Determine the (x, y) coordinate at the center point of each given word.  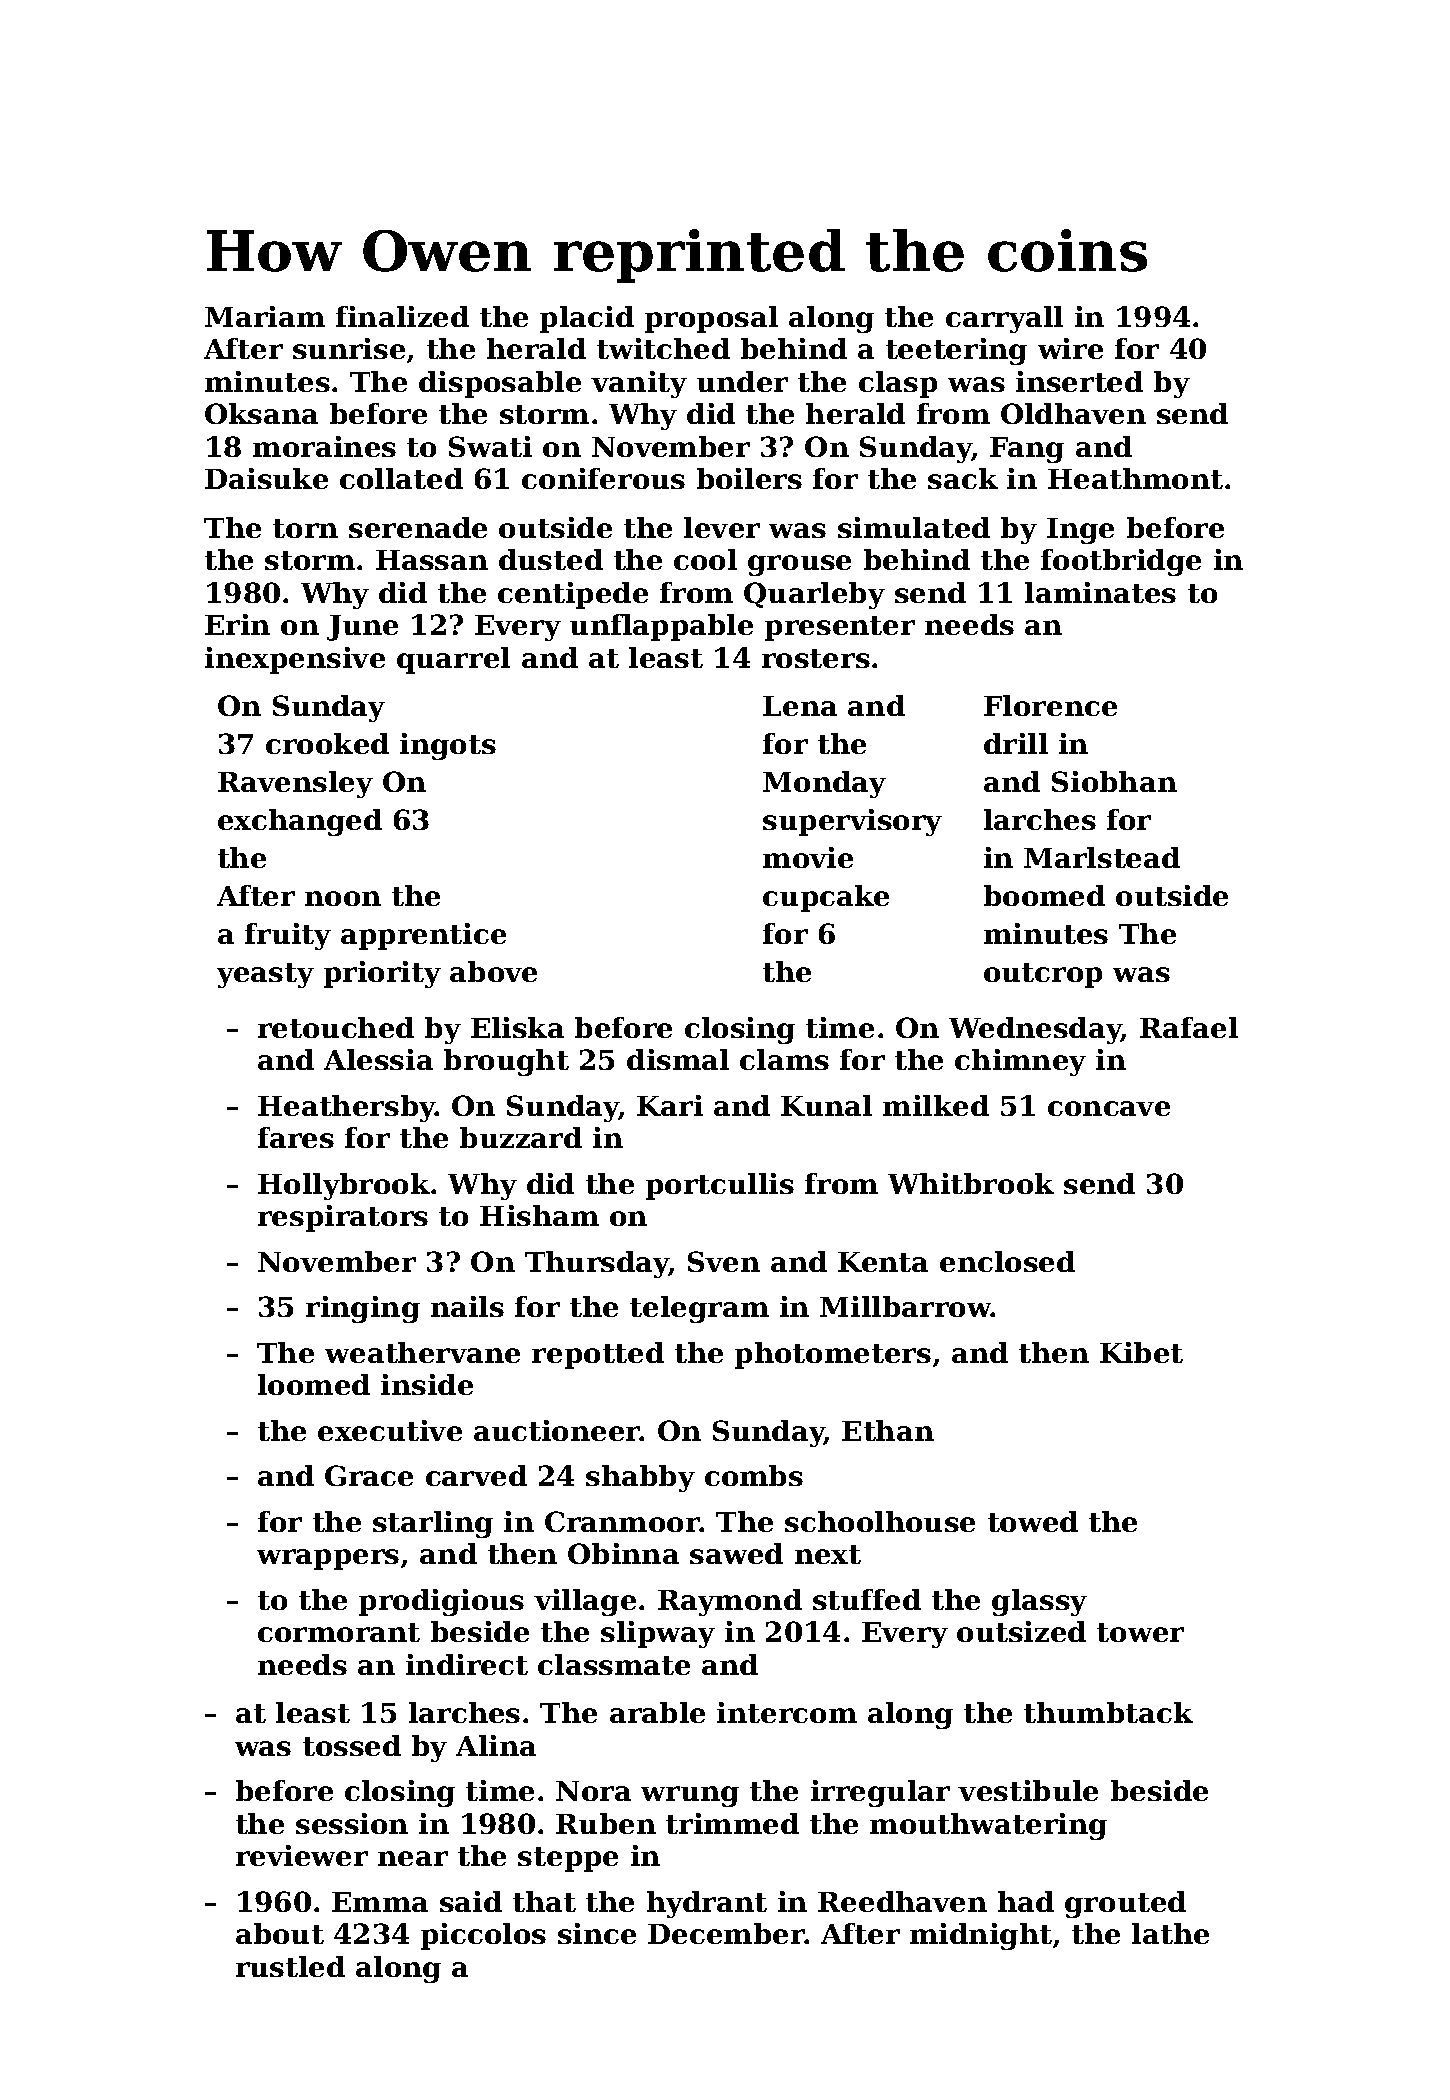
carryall (1004, 319)
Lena (800, 706)
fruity (288, 936)
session (352, 1823)
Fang (1027, 450)
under (742, 381)
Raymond (730, 1602)
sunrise (349, 348)
